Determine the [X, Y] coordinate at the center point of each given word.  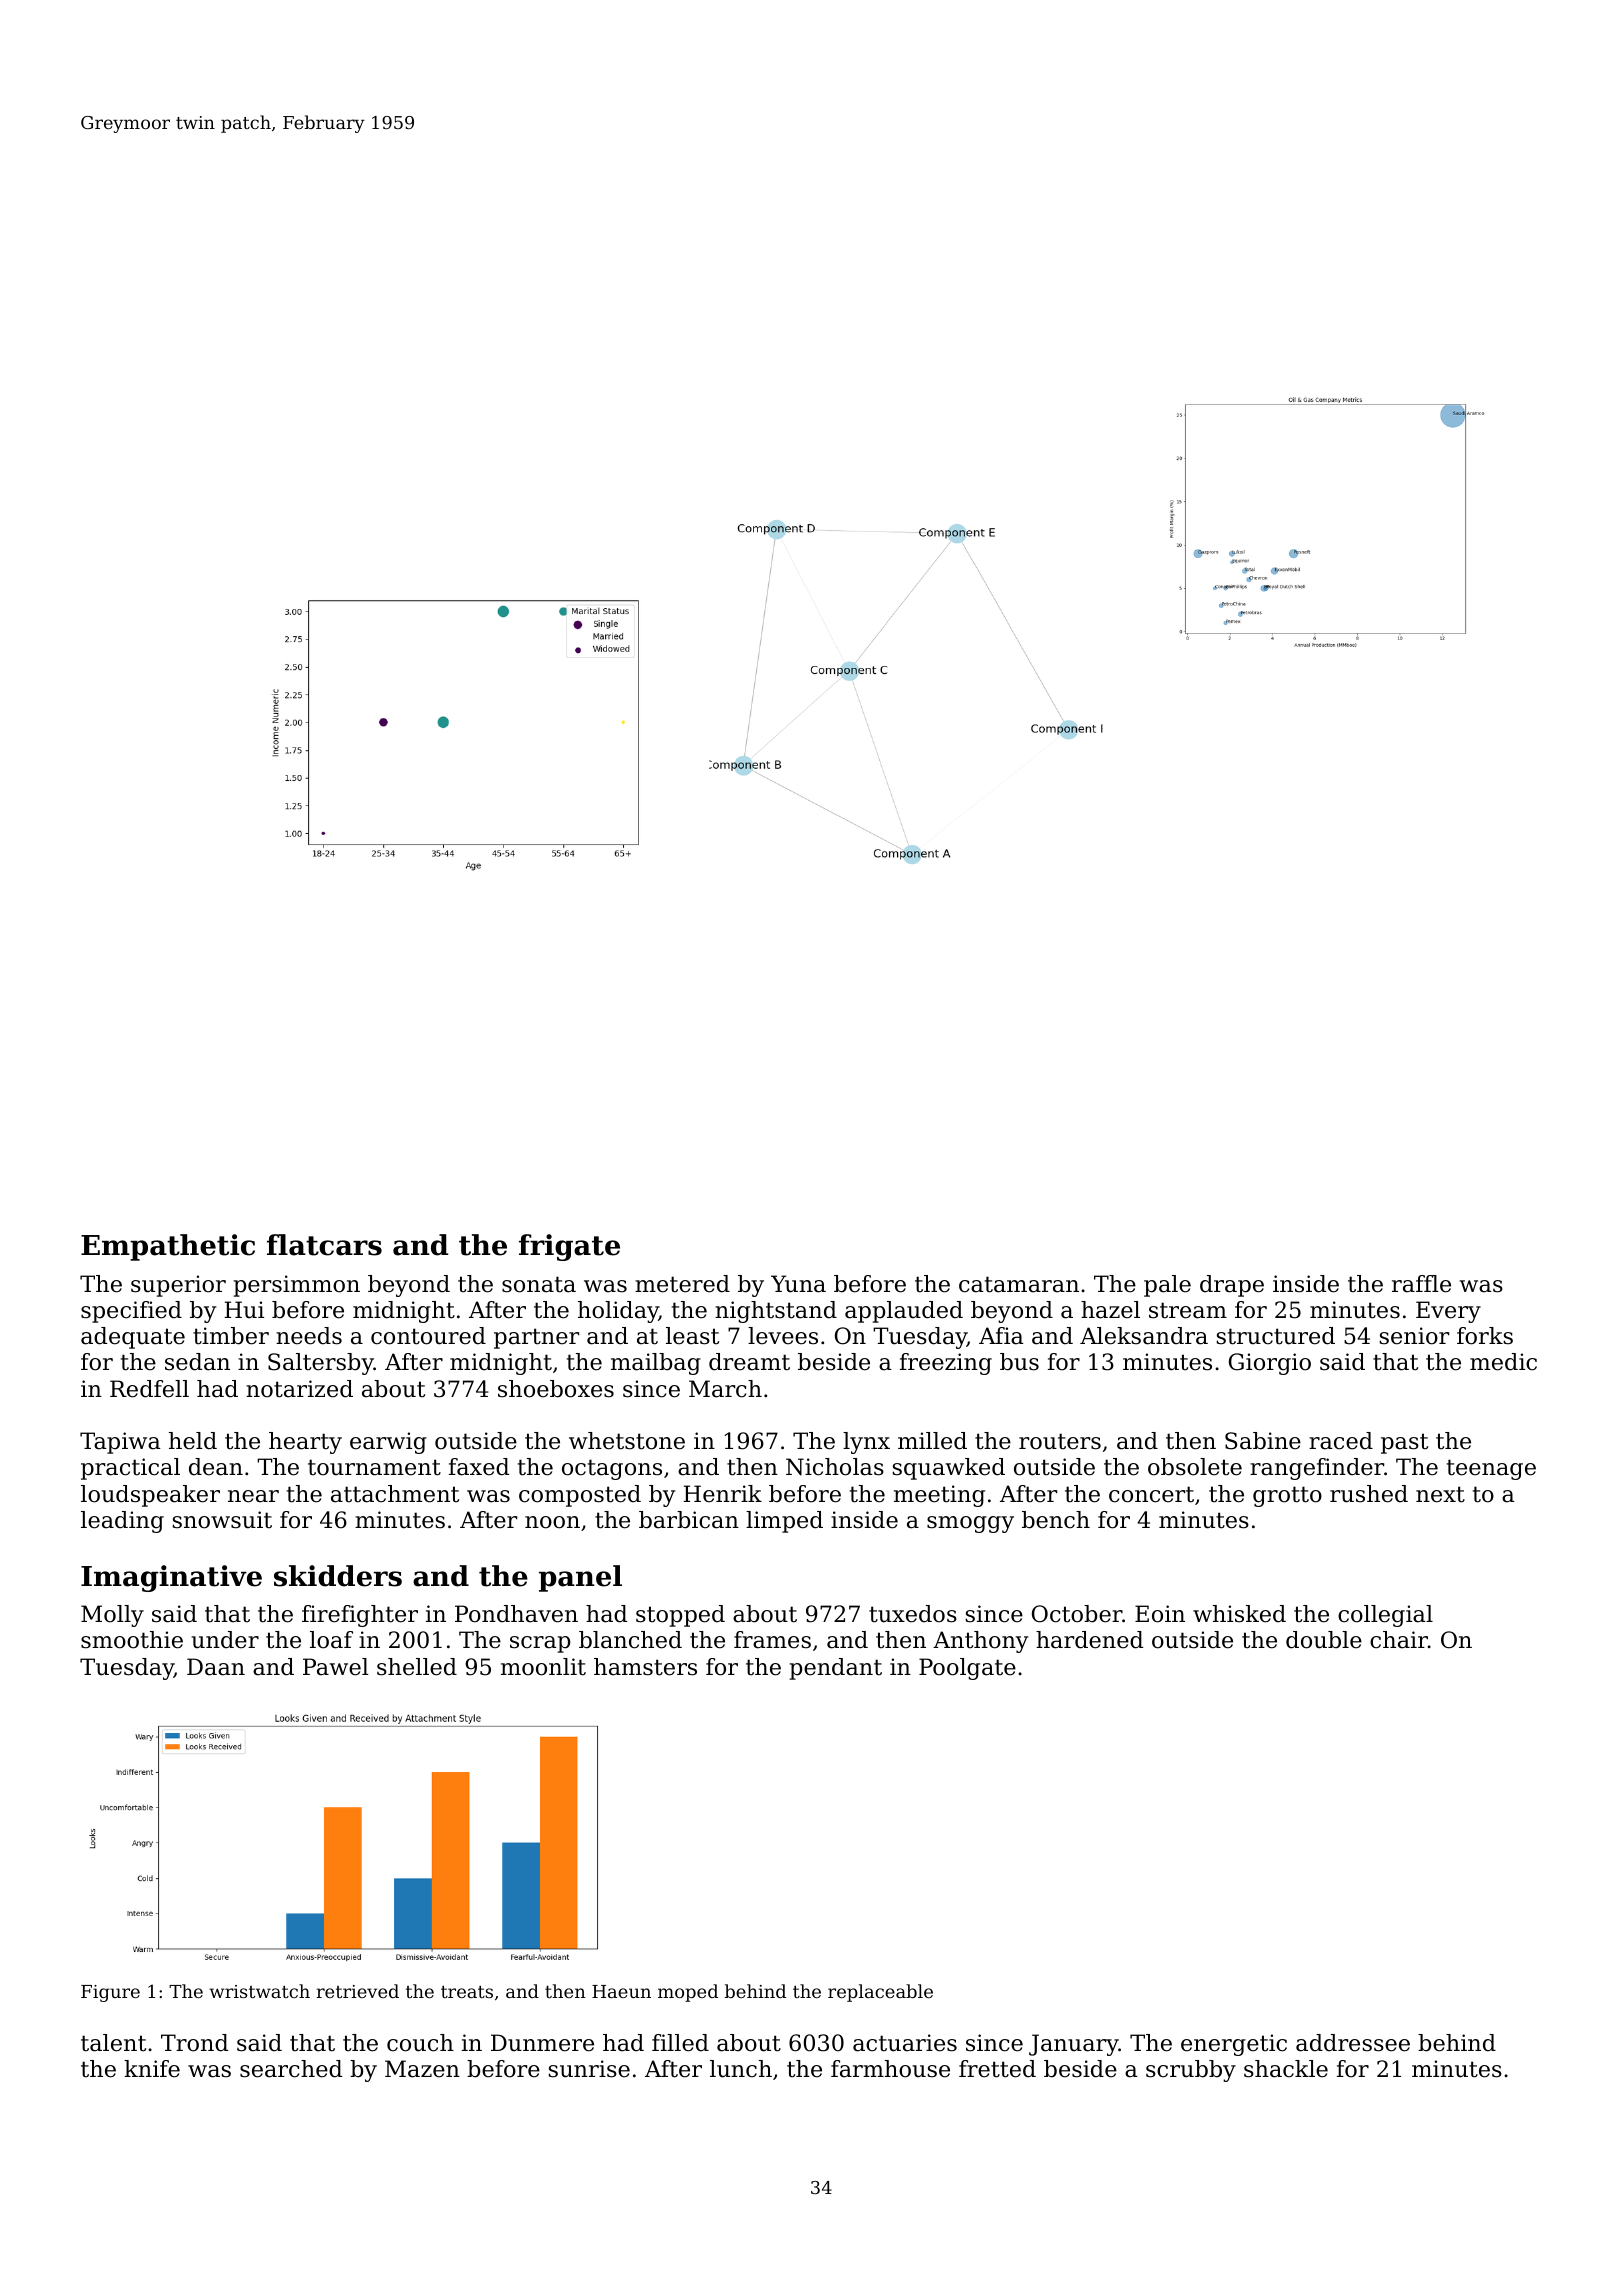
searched [291, 2069]
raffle [1421, 1284]
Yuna [798, 1284]
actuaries [905, 2043]
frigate [569, 1247]
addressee [1353, 2043]
